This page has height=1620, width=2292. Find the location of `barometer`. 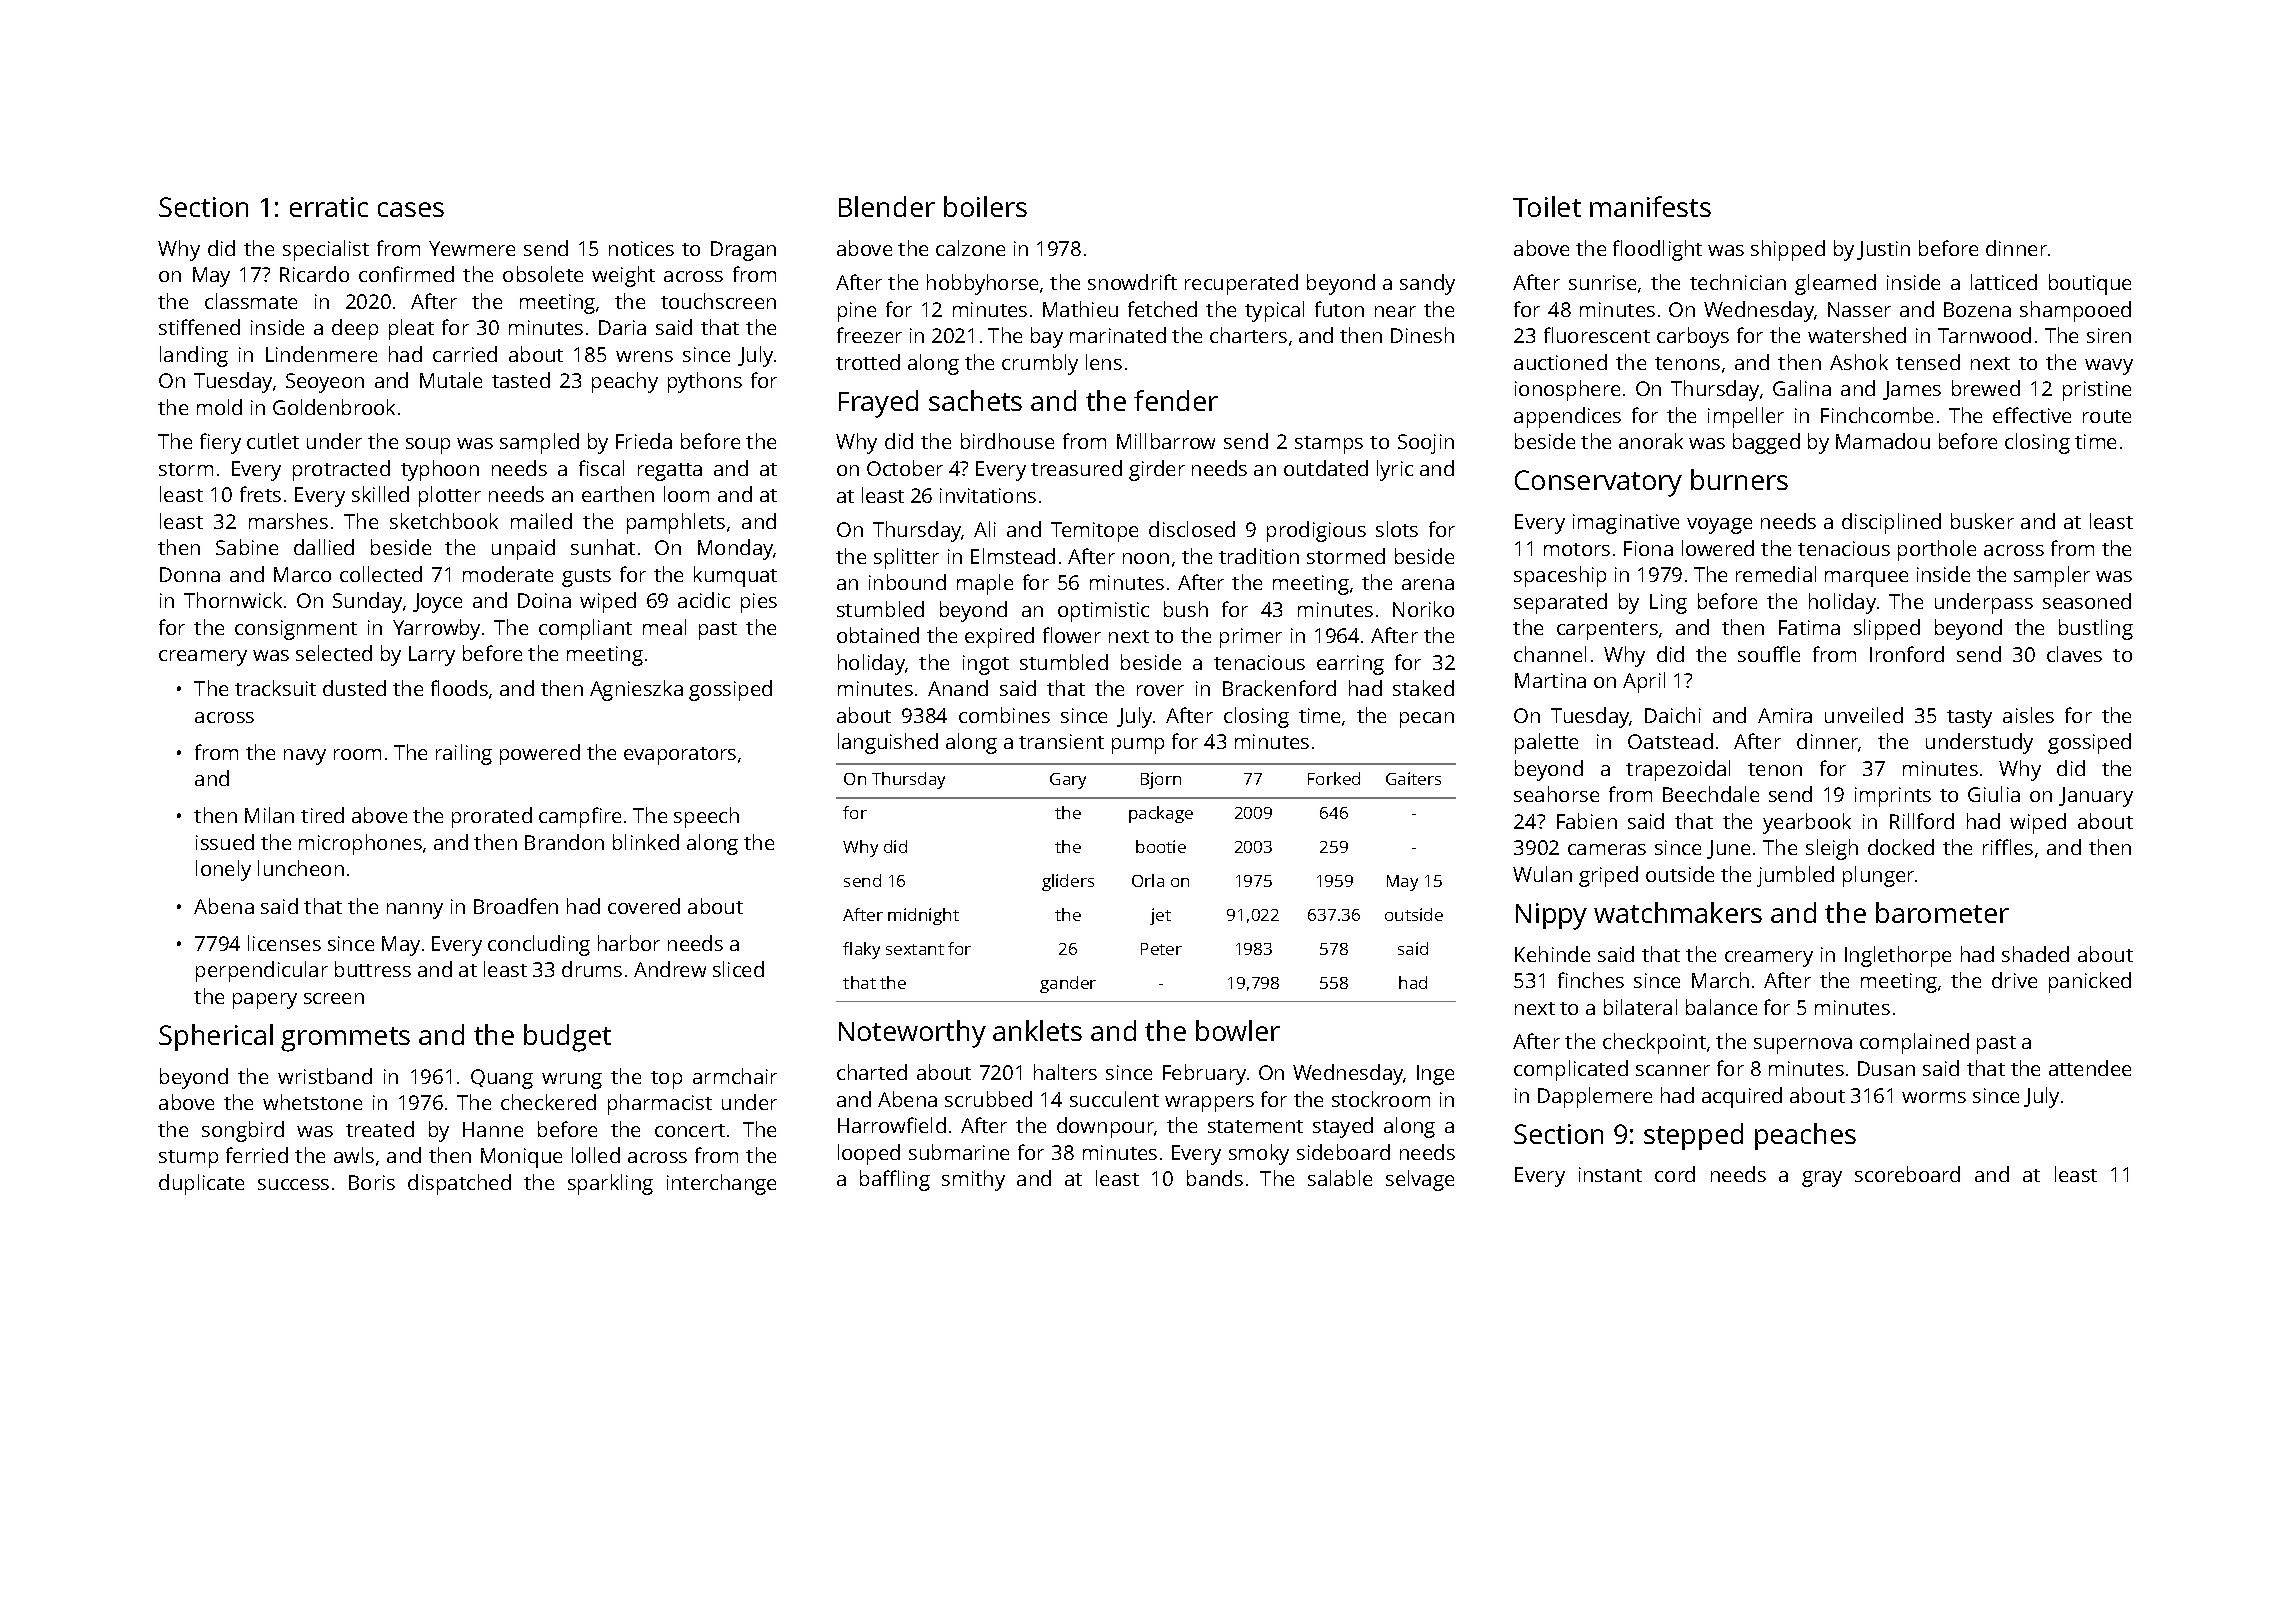

barometer is located at coordinates (1942, 912).
